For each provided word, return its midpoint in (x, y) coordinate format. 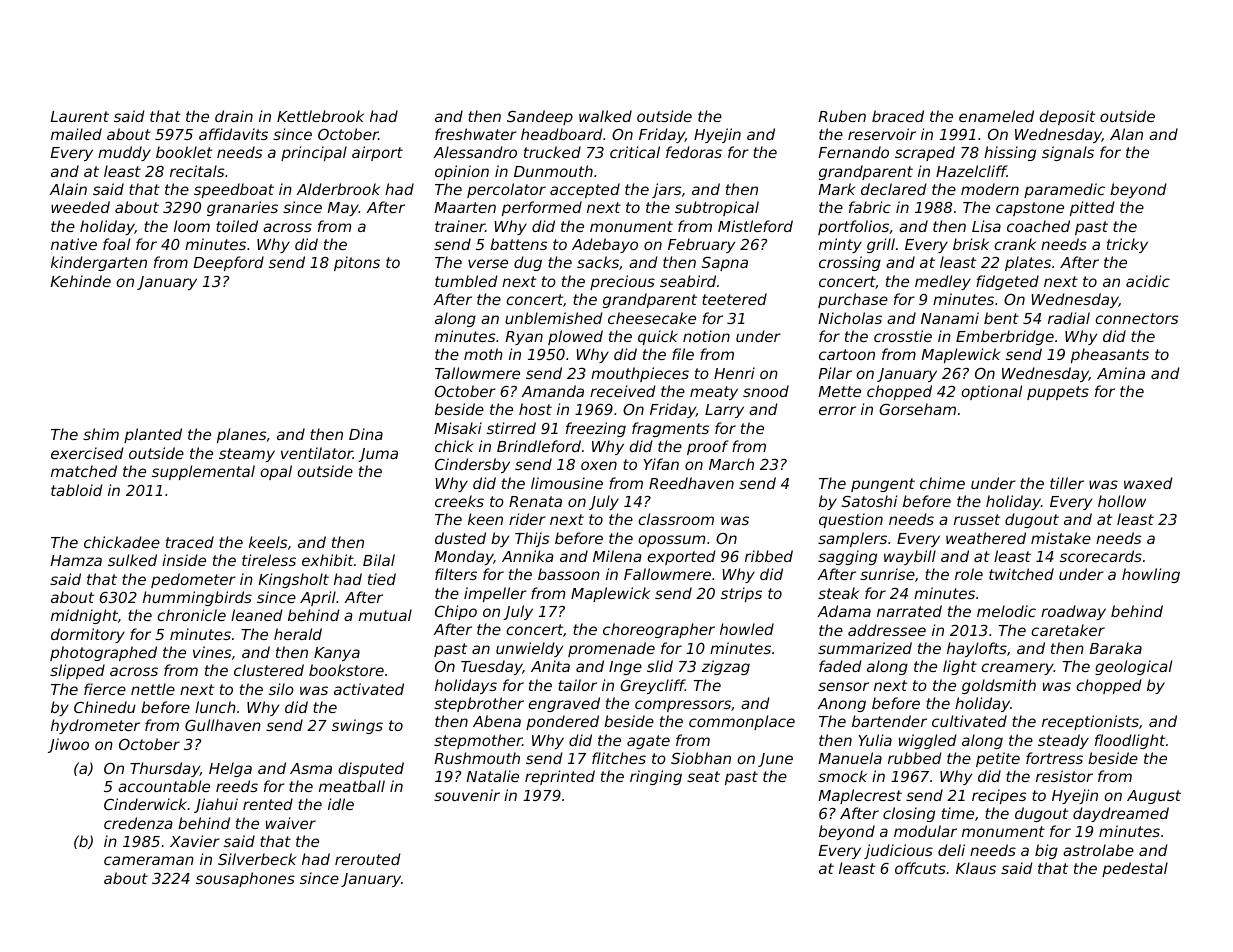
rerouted (368, 859)
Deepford (229, 263)
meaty (714, 393)
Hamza (76, 560)
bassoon (569, 574)
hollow (1122, 501)
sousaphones (245, 879)
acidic (1148, 281)
